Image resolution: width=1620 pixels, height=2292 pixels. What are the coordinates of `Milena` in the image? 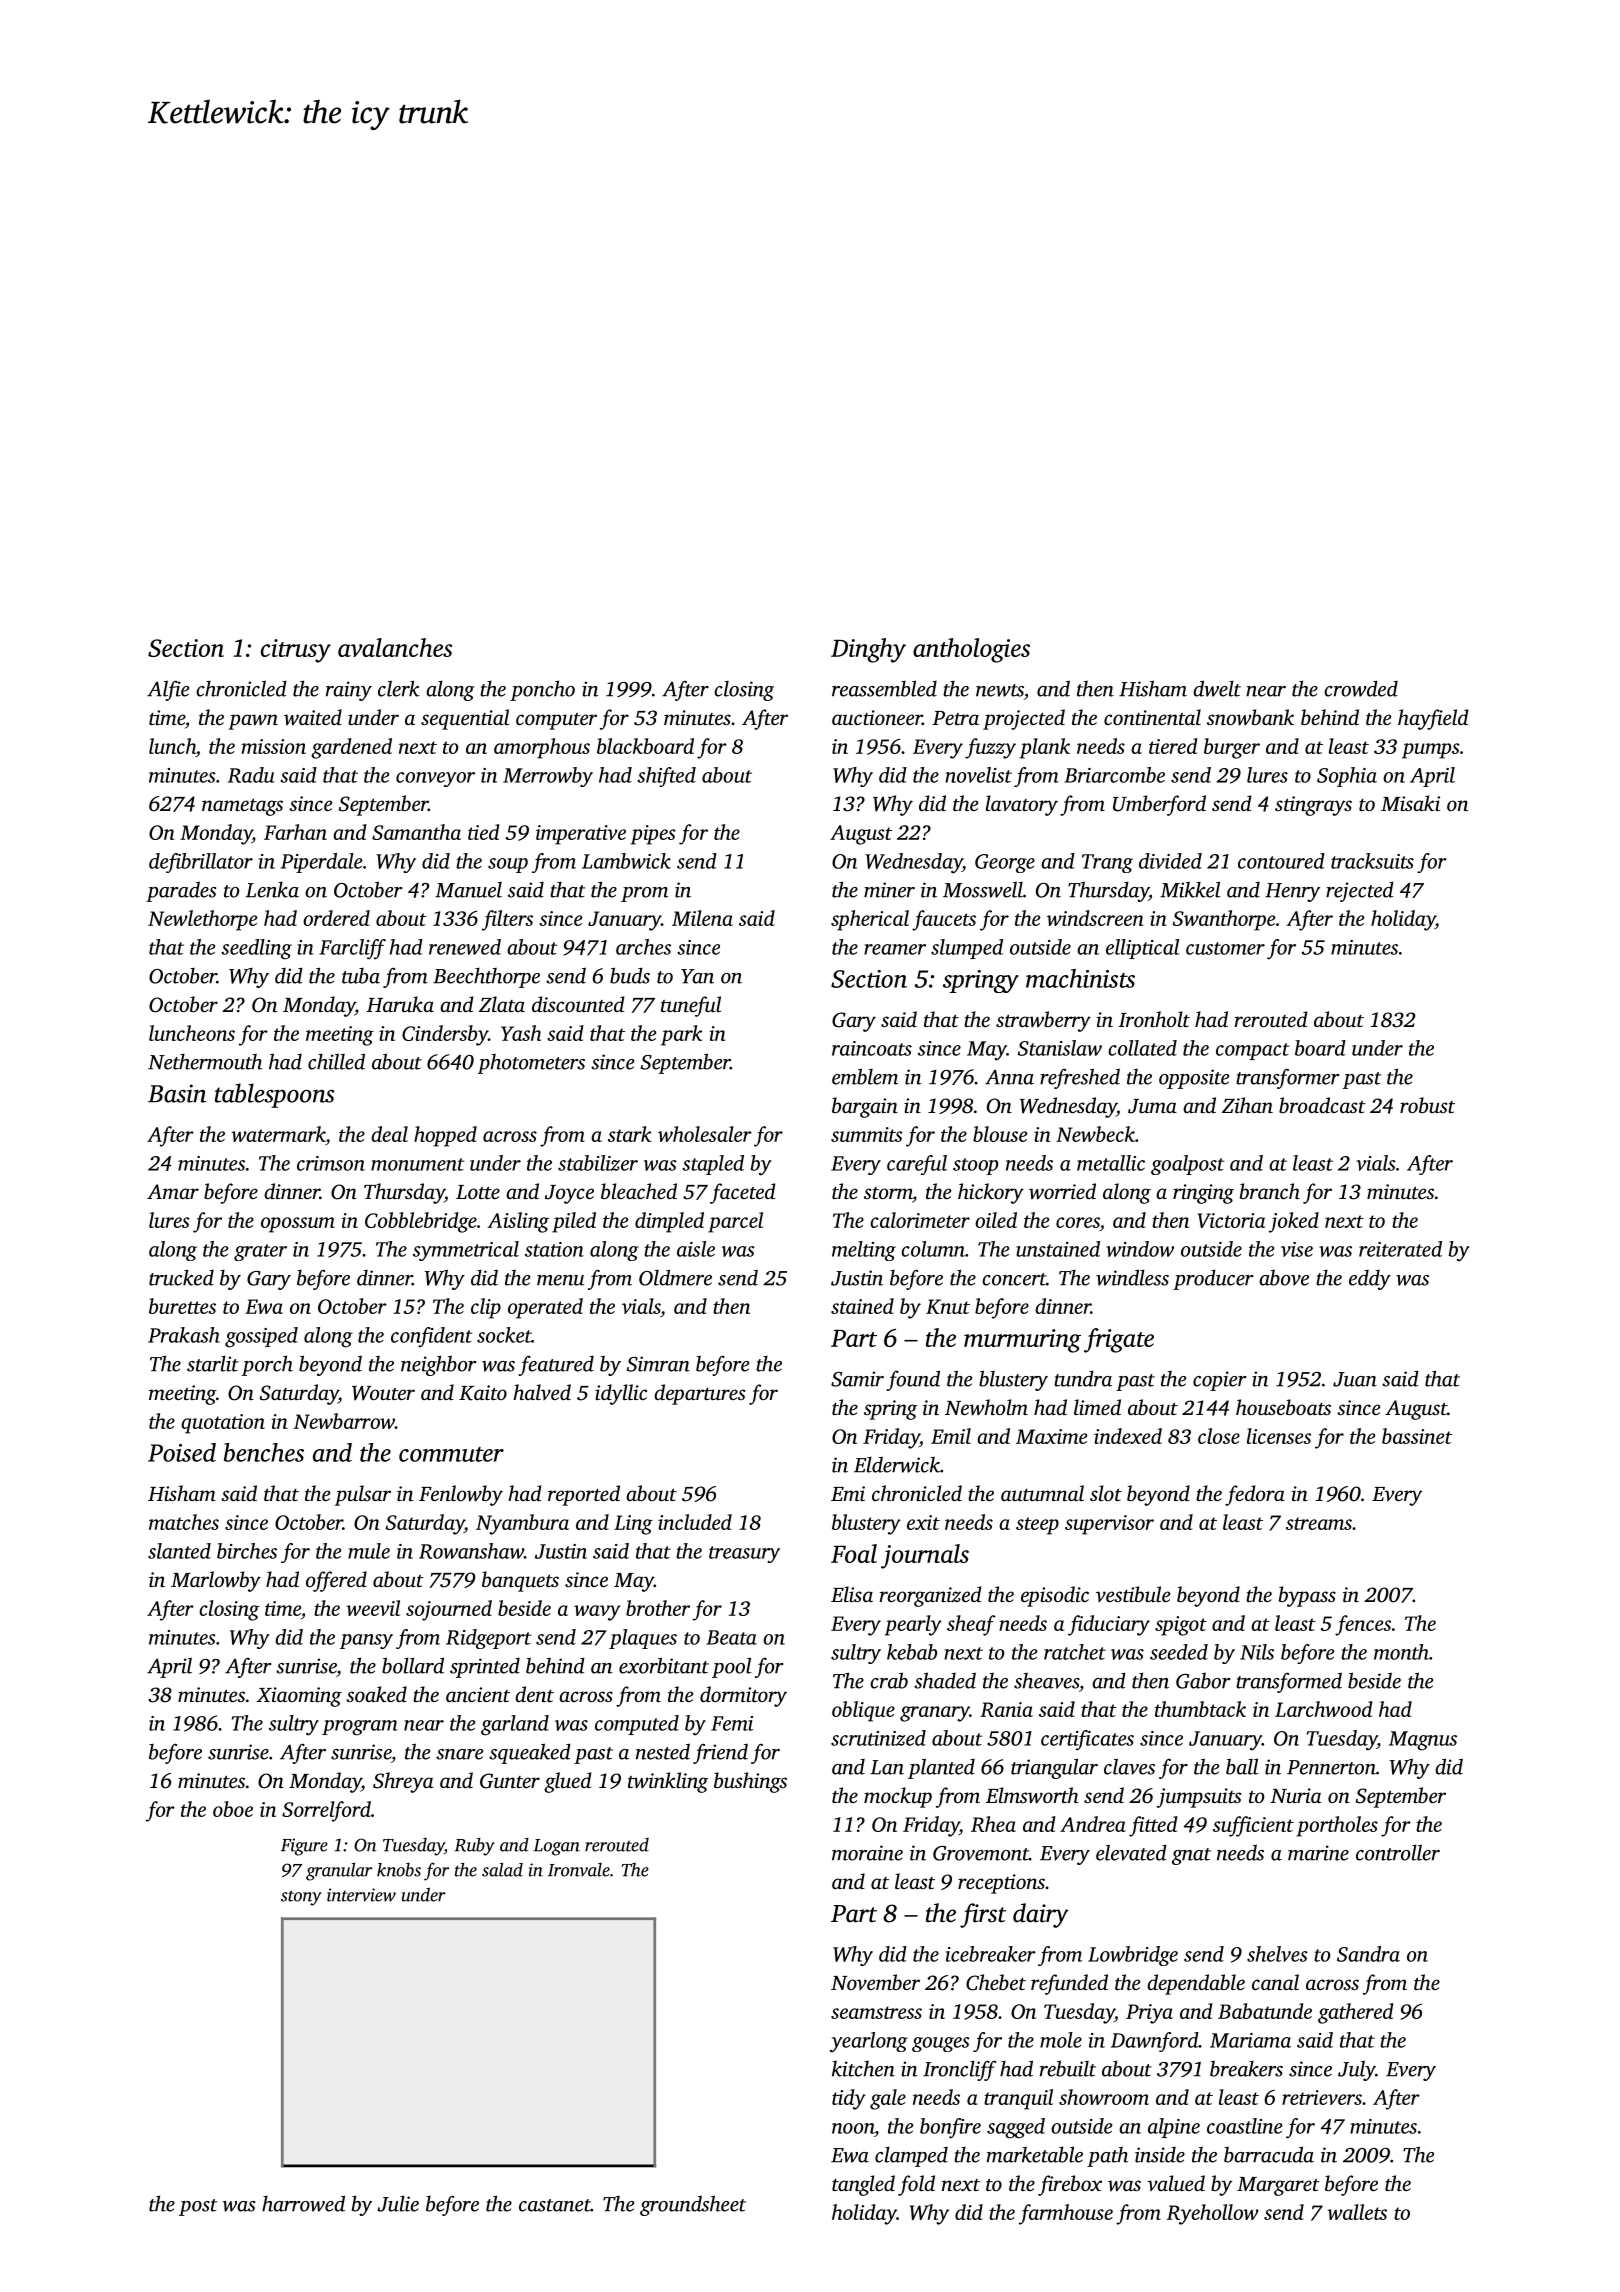 It's located at (702, 918).
